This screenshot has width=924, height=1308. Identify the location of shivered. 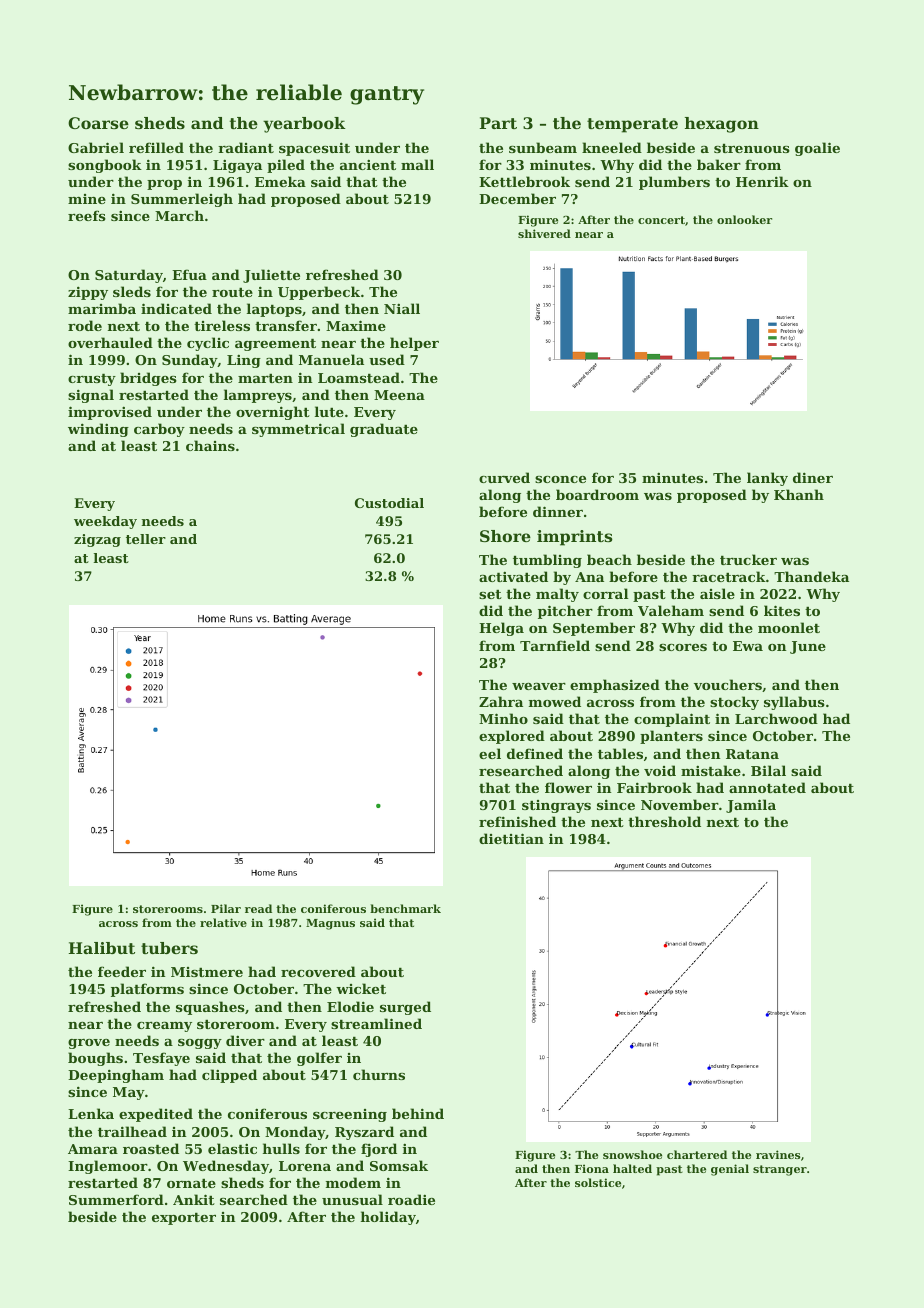
(544, 233).
